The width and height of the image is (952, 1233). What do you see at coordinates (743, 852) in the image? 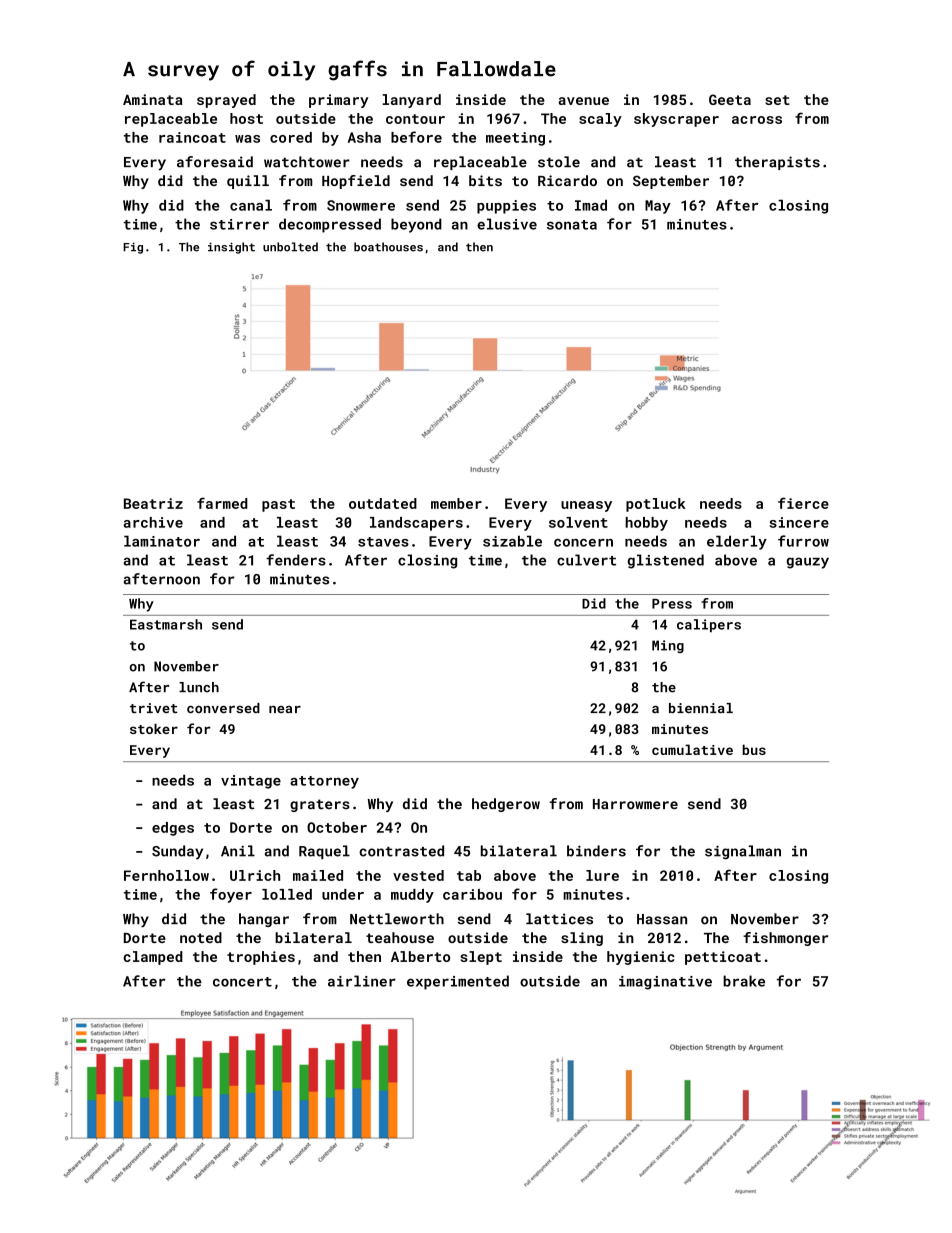
I see `signalman` at bounding box center [743, 852].
